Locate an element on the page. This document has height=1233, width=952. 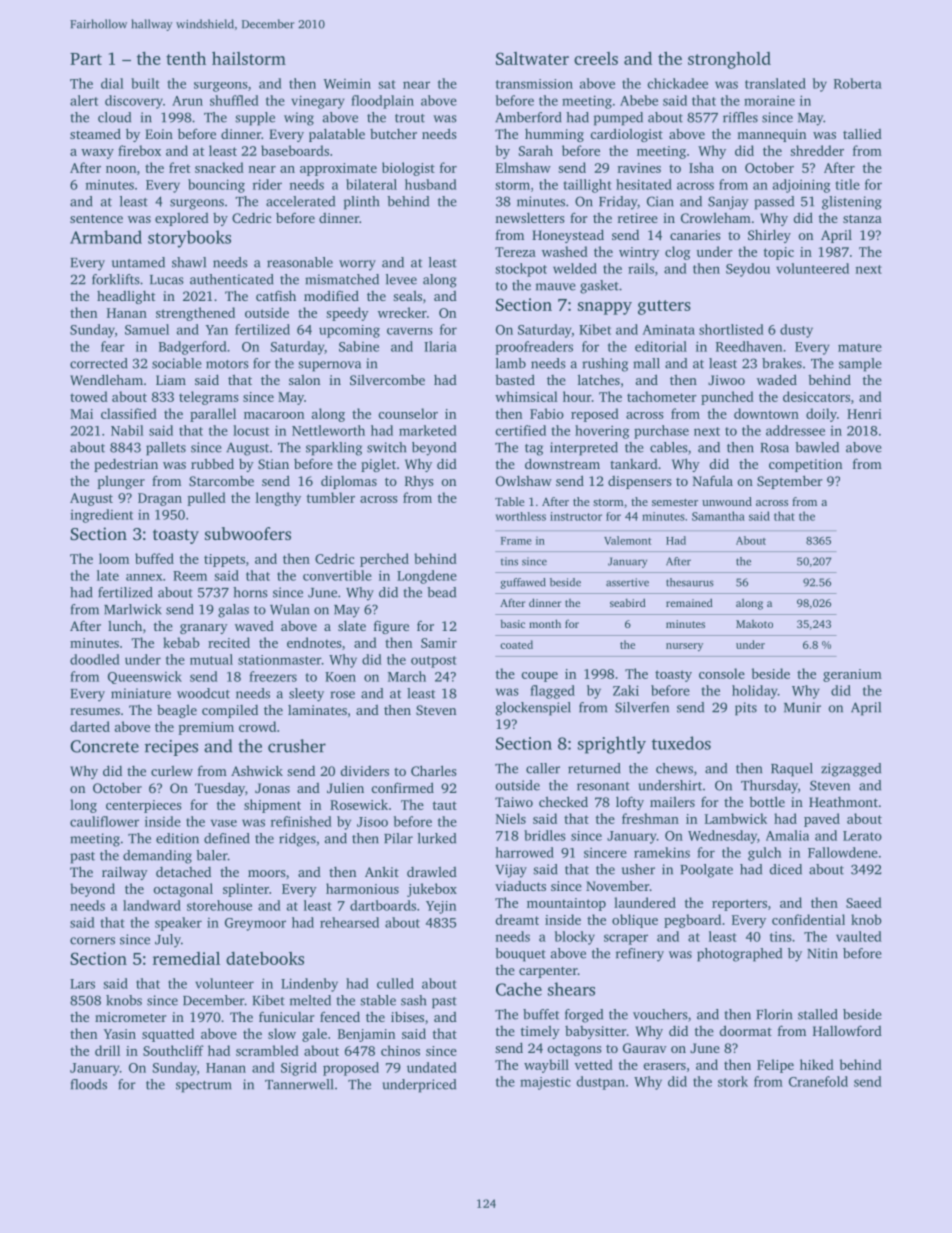
woodcut is located at coordinates (203, 693).
